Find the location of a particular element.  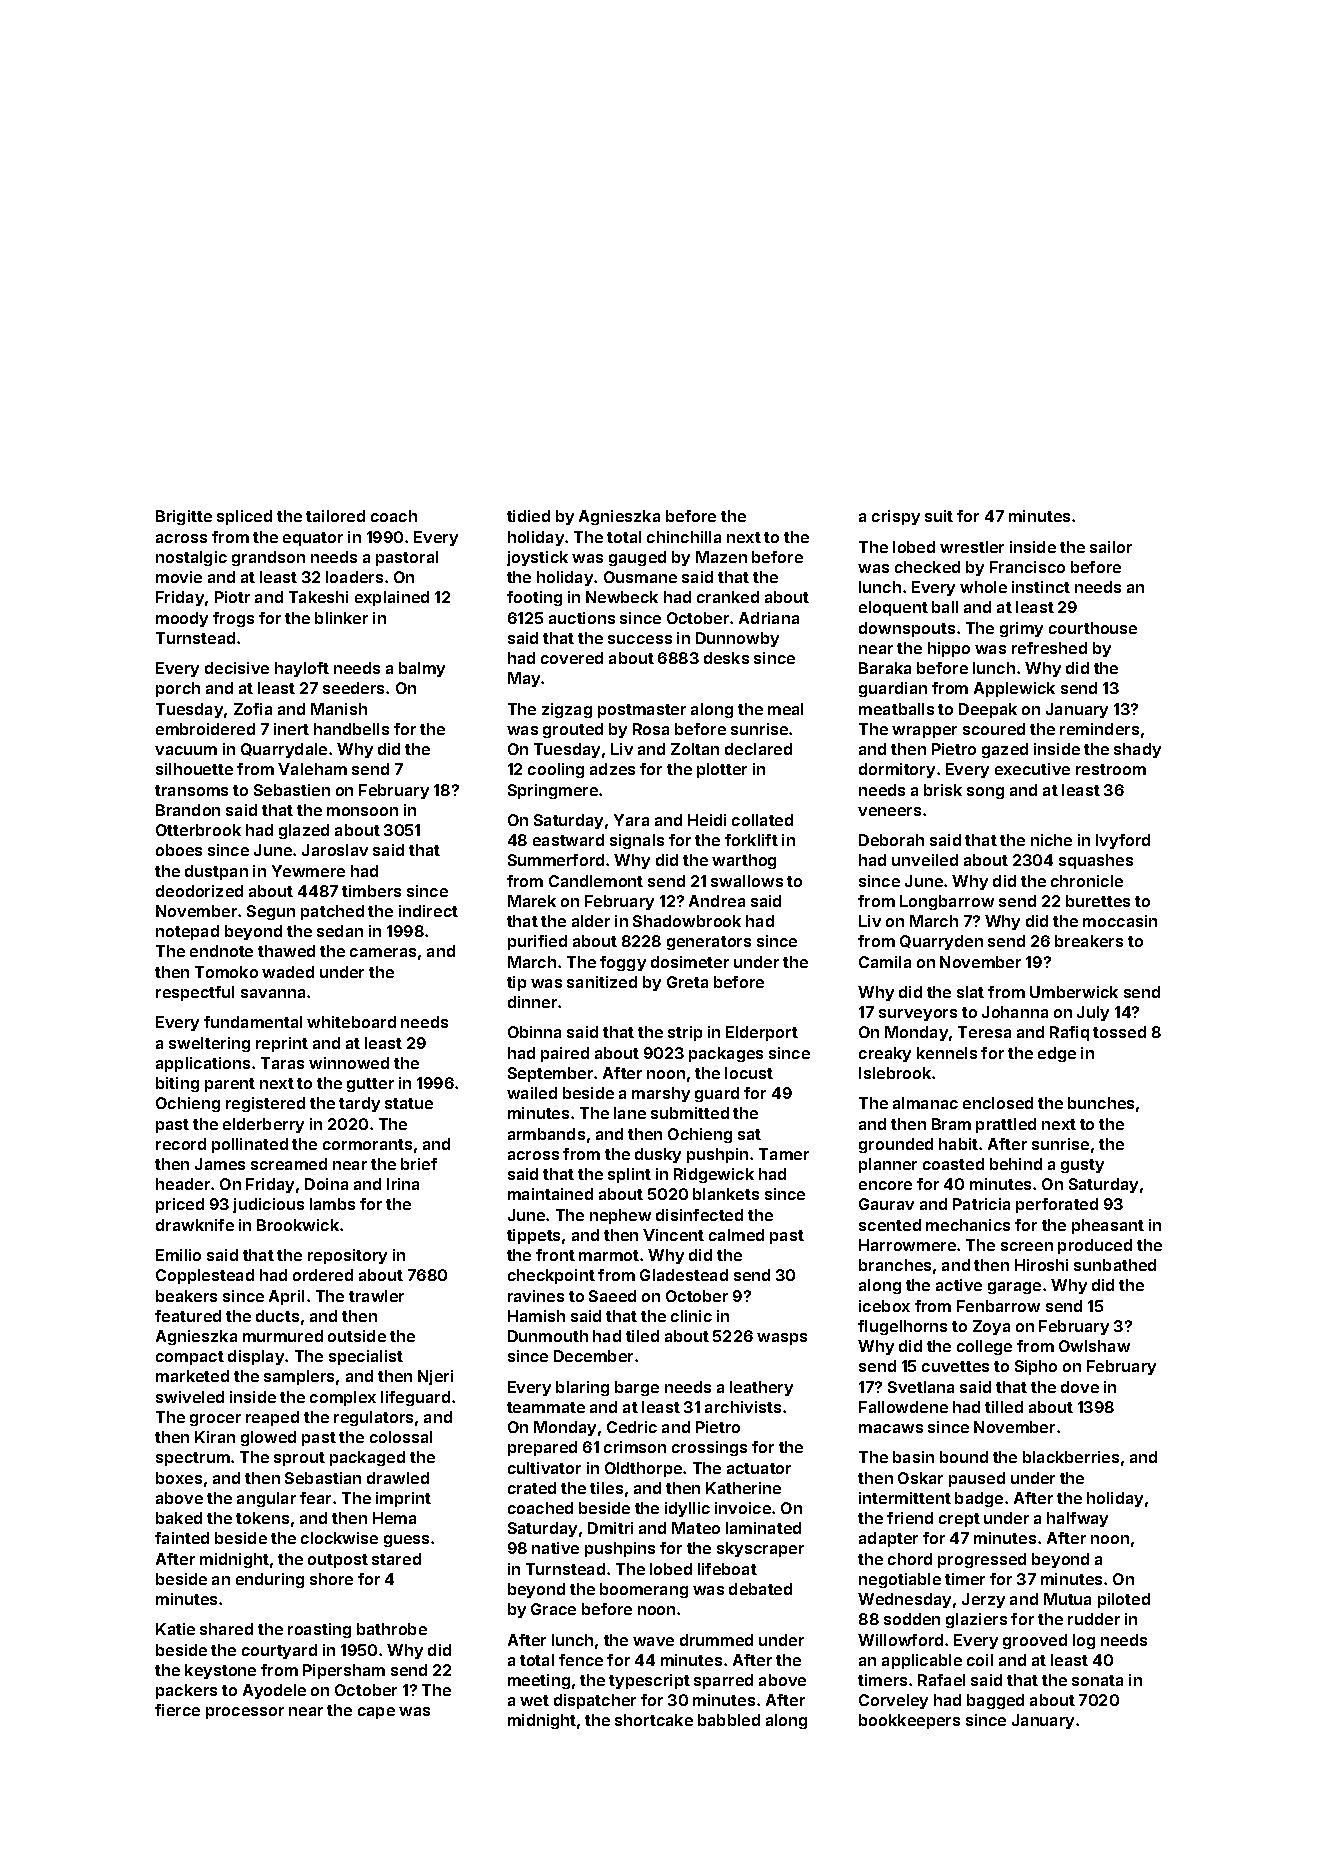

Summerford is located at coordinates (556, 860).
